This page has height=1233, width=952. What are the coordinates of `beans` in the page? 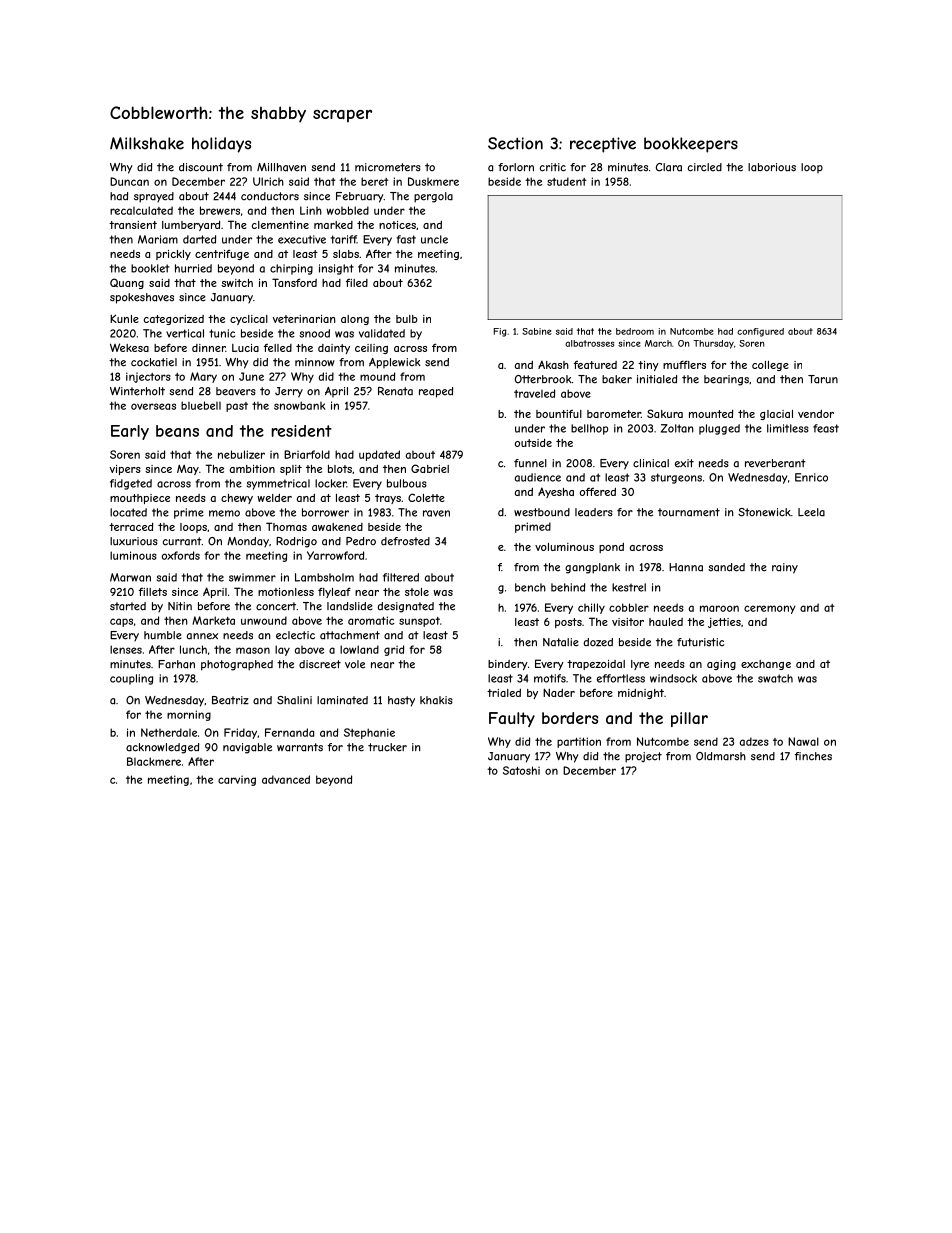 It's located at (177, 431).
